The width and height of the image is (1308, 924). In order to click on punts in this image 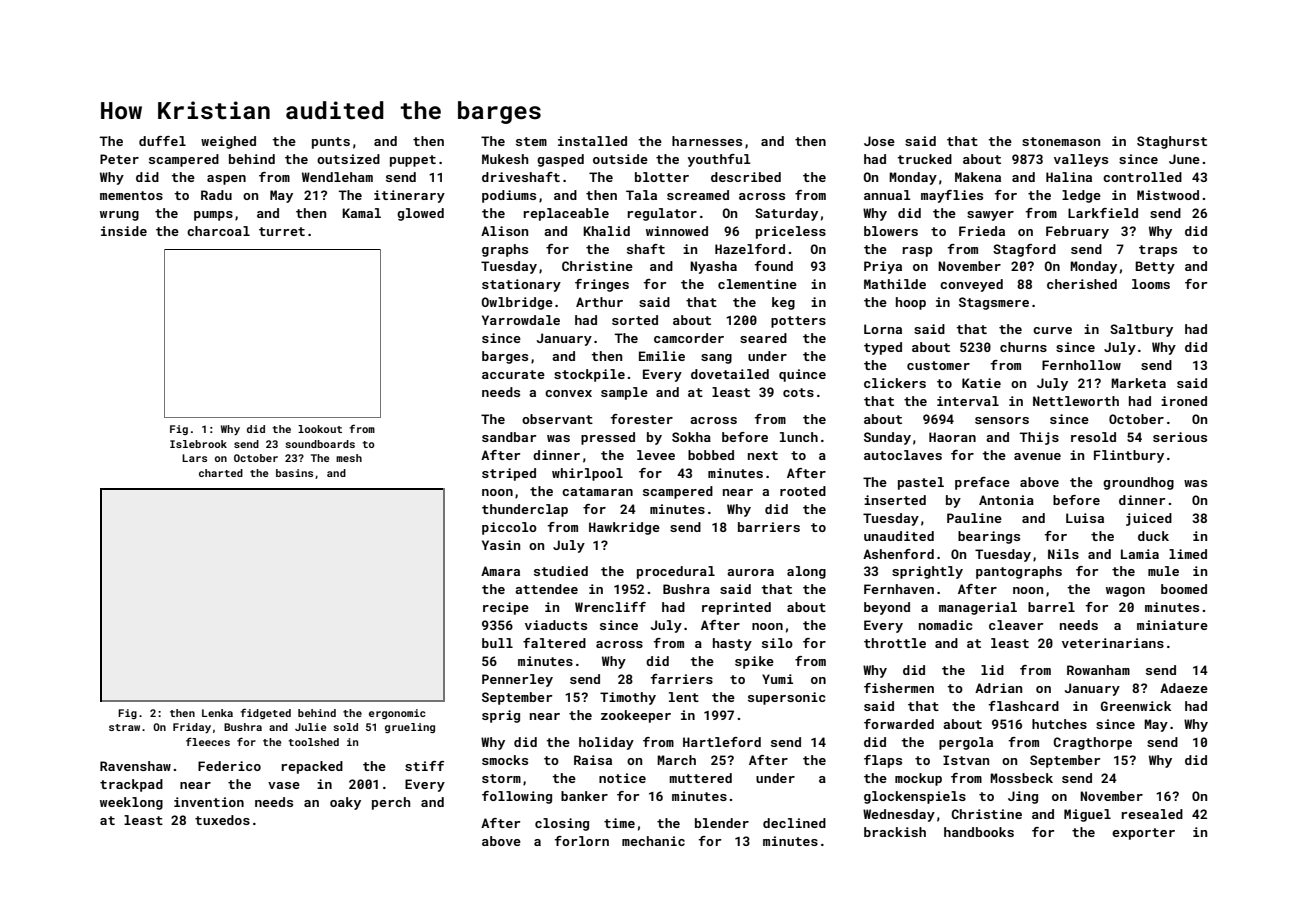, I will do `click(331, 143)`.
